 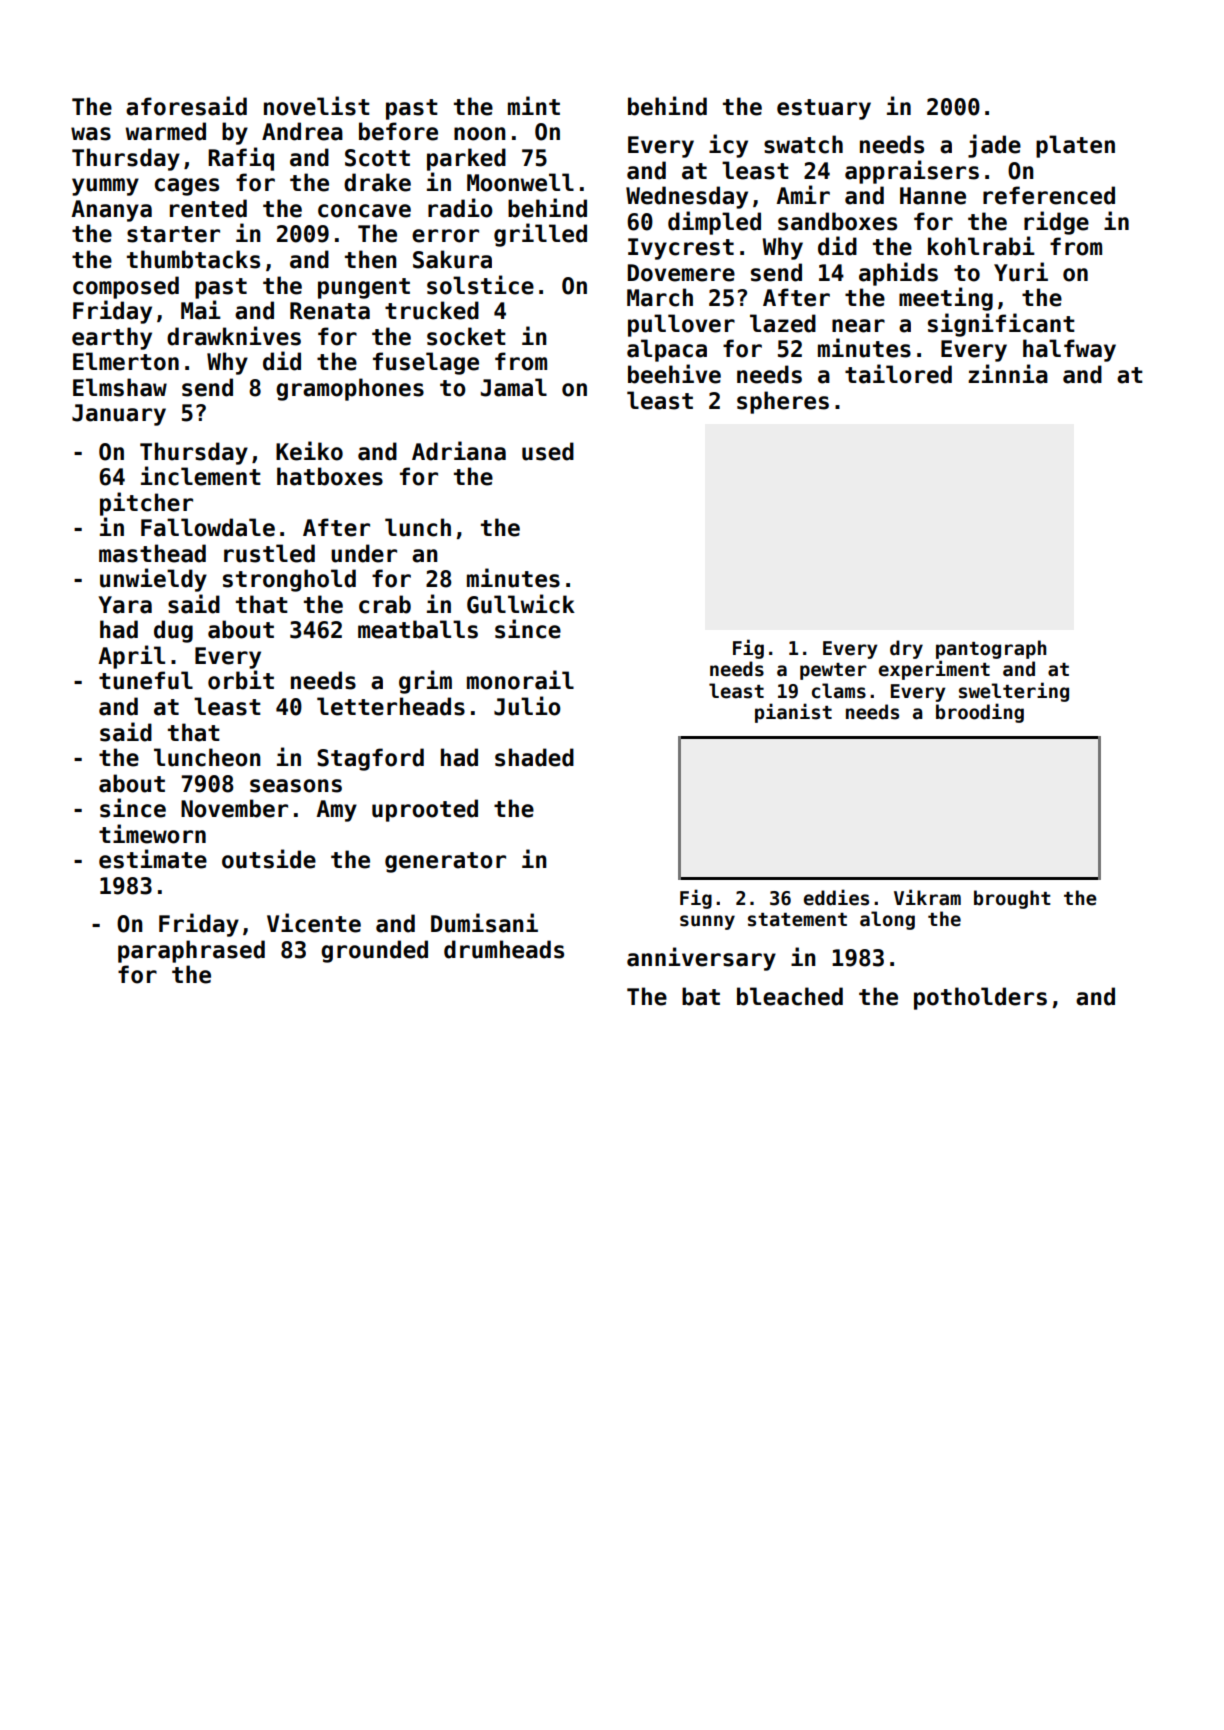 What do you see at coordinates (980, 713) in the page?
I see `brooding` at bounding box center [980, 713].
